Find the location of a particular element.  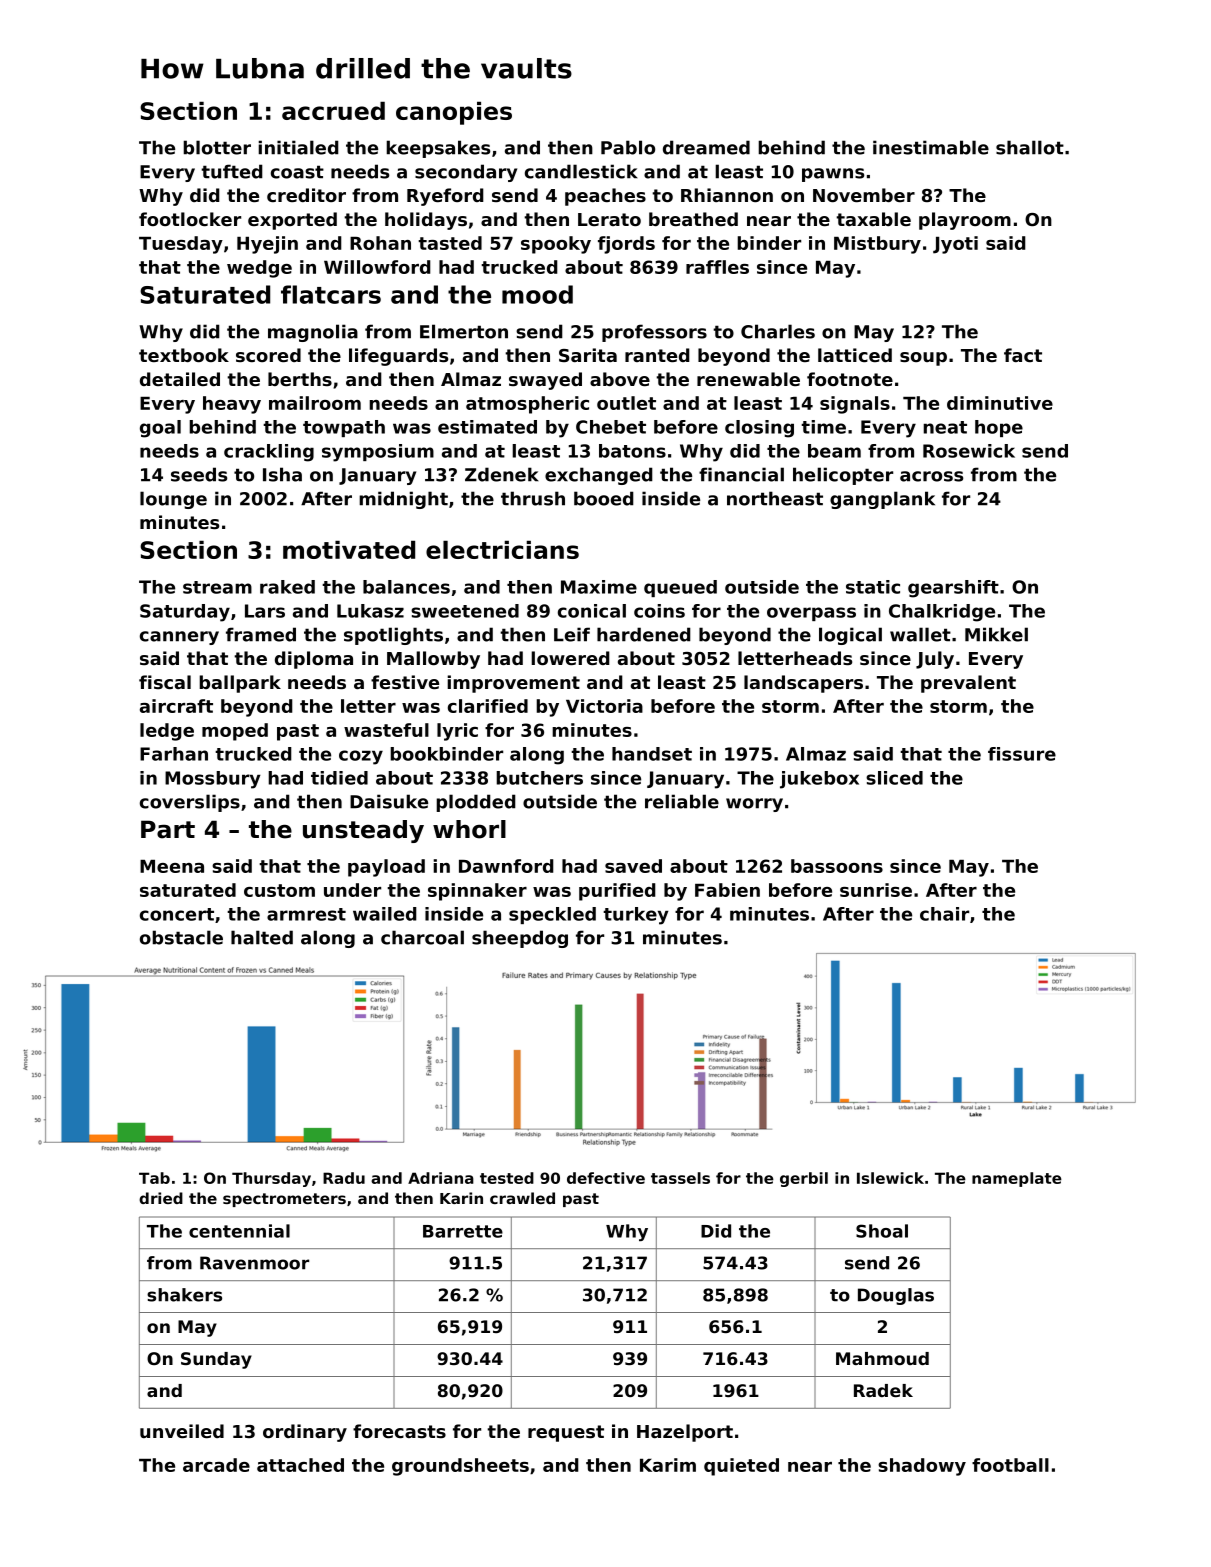

charcoal is located at coordinates (422, 937).
